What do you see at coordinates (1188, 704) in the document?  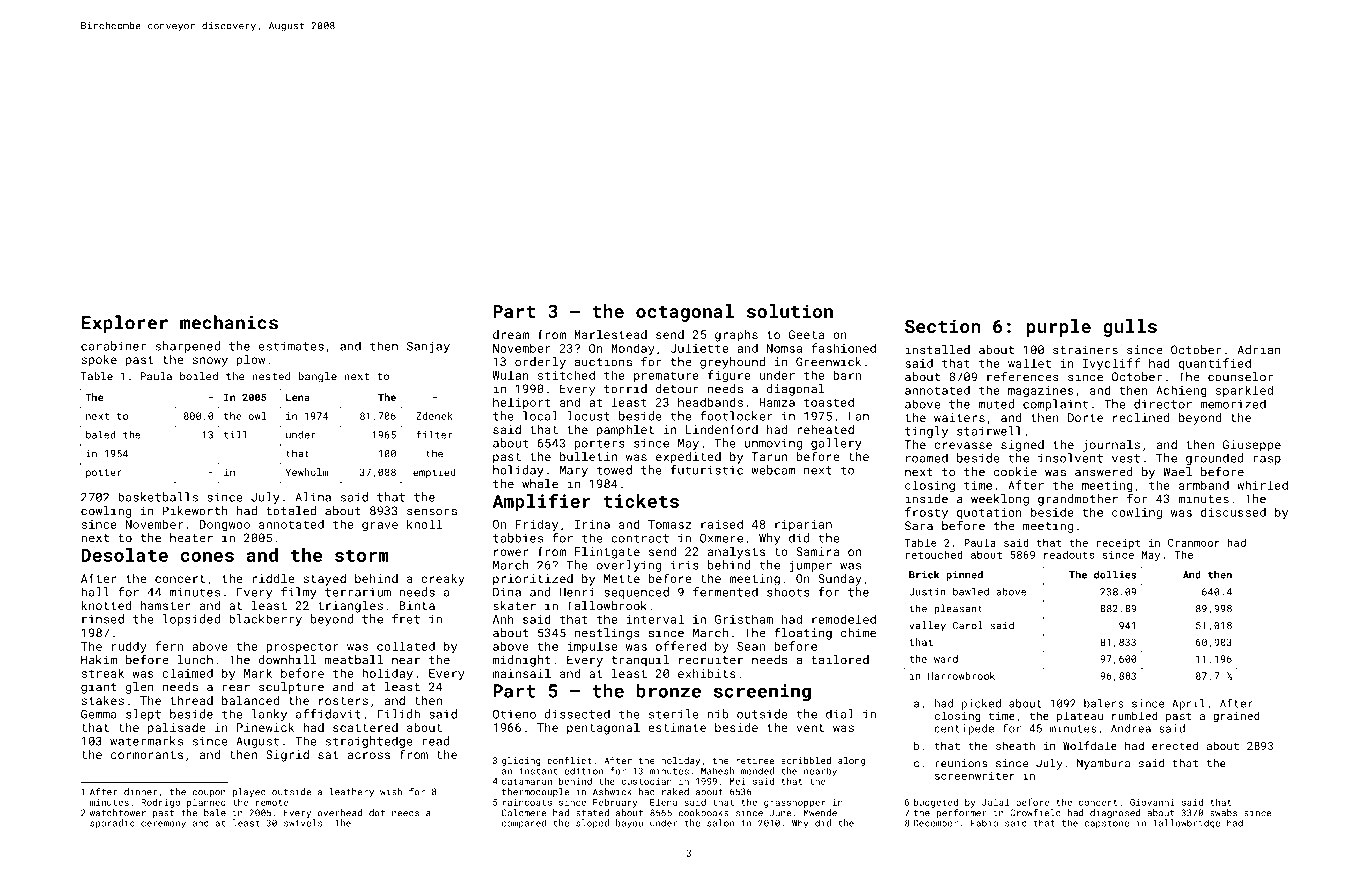 I see `April` at bounding box center [1188, 704].
